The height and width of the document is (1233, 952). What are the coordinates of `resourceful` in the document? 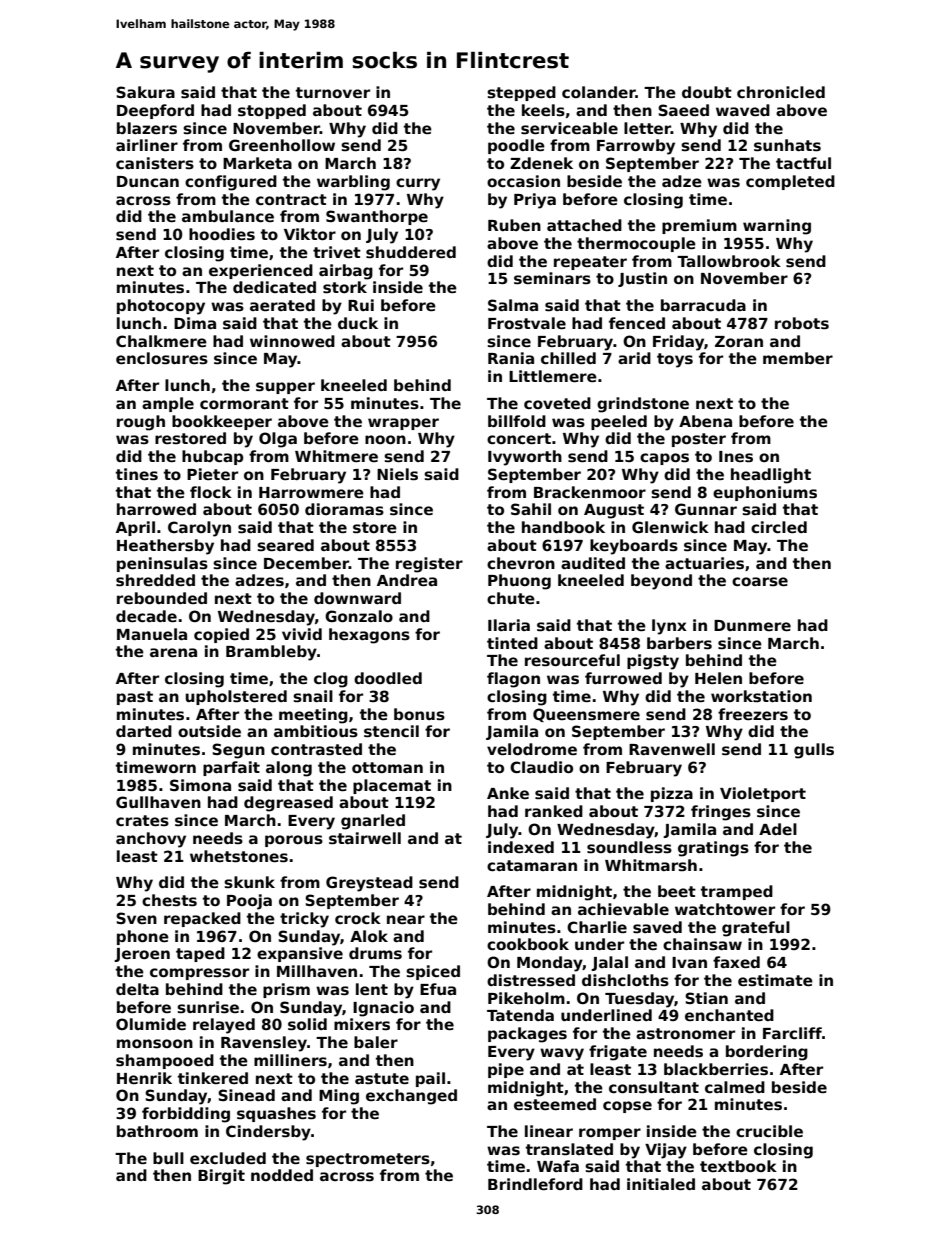 It's located at (572, 660).
